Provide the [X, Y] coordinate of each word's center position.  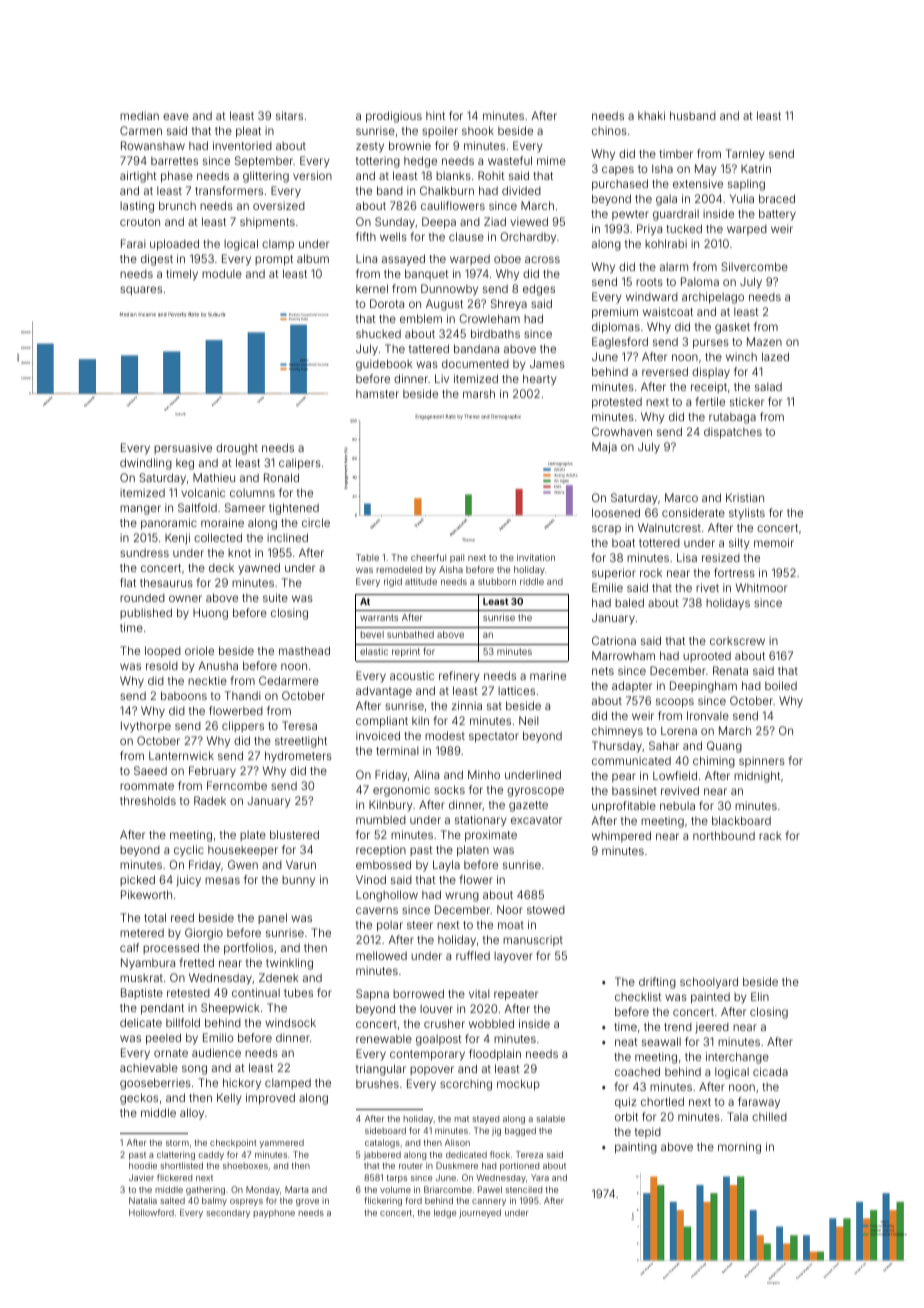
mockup [518, 1085]
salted [172, 1200]
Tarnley [745, 155]
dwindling [146, 464]
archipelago [713, 298]
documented [475, 364]
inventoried [242, 145]
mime [551, 160]
